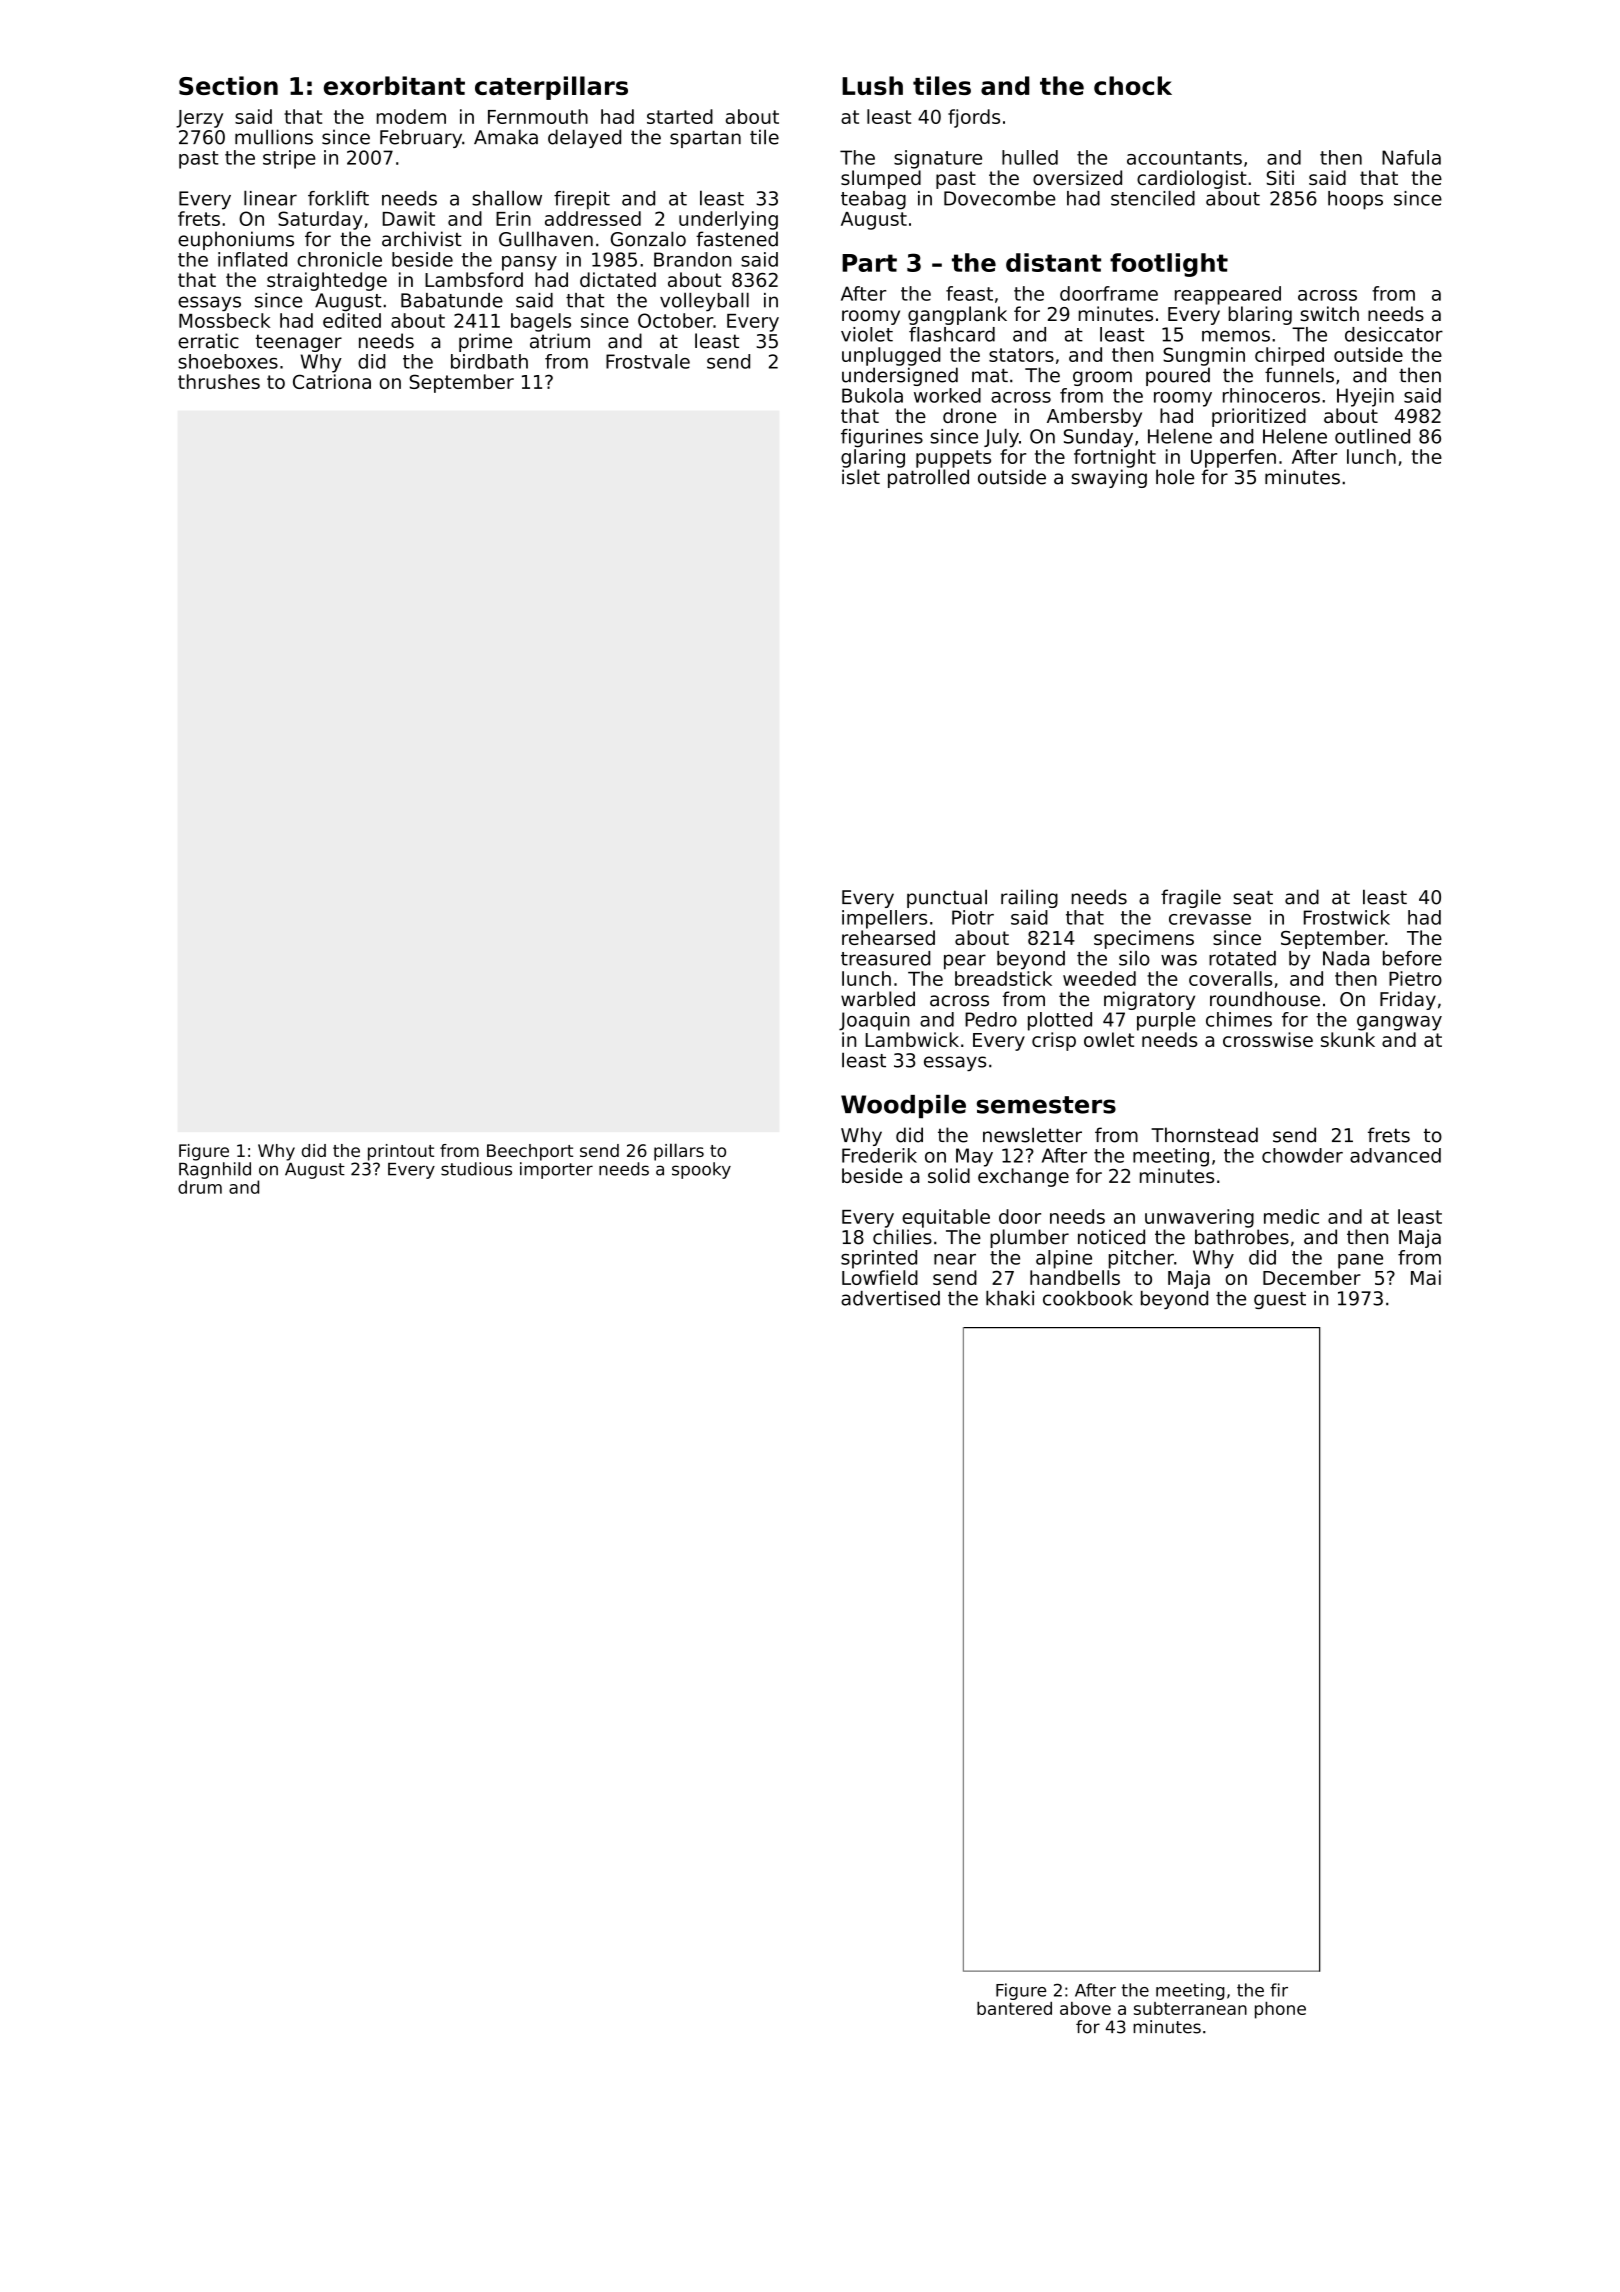 This screenshot has height=2292, width=1620. I want to click on Frostwick, so click(1347, 917).
